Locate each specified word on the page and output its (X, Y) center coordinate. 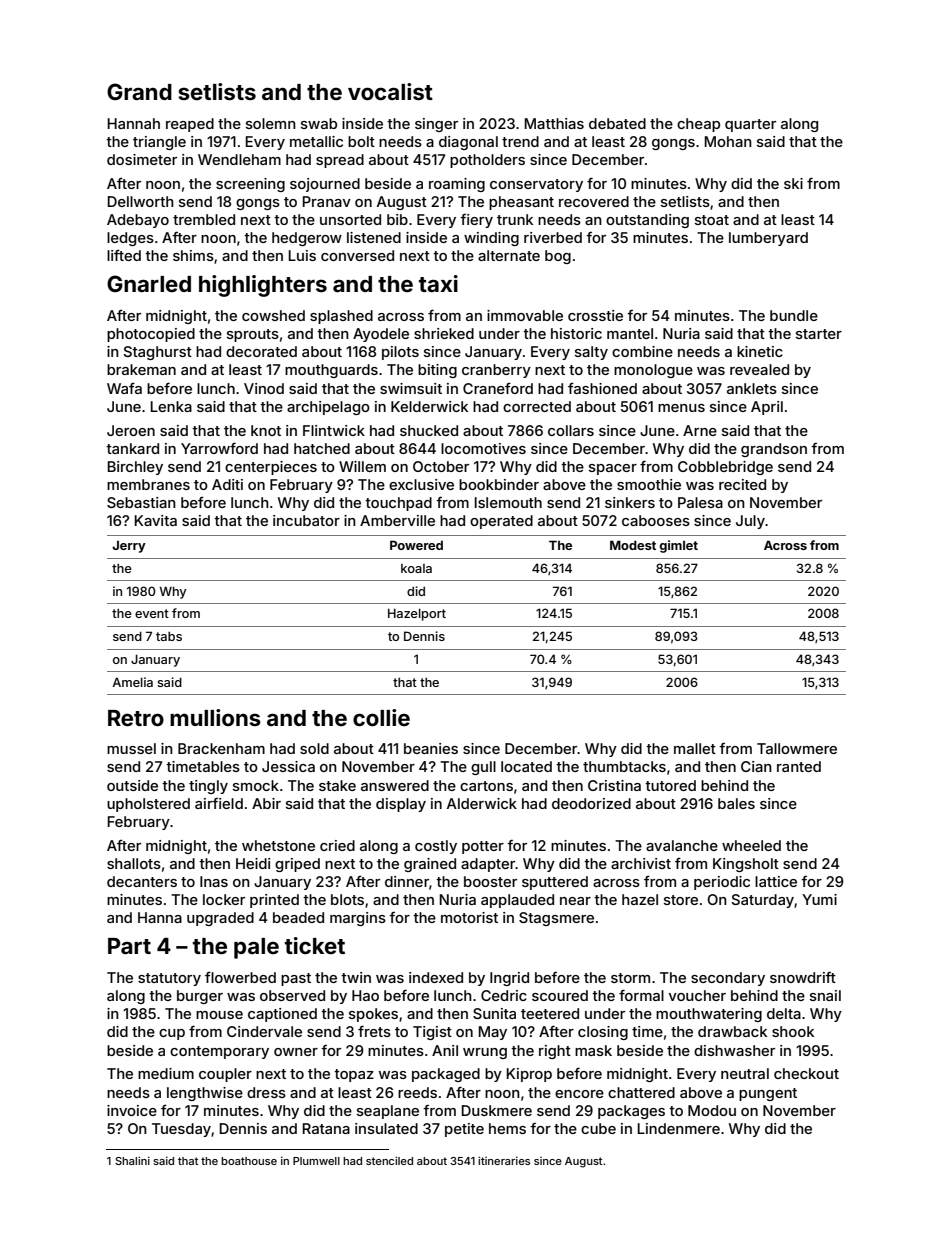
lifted (124, 255)
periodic (722, 883)
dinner (407, 881)
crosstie (595, 315)
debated (617, 123)
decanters (142, 881)
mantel (630, 333)
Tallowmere (797, 748)
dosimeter (142, 159)
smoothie (649, 484)
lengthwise (205, 1094)
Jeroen (131, 430)
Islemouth (508, 502)
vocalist (390, 91)
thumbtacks (624, 766)
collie (381, 717)
